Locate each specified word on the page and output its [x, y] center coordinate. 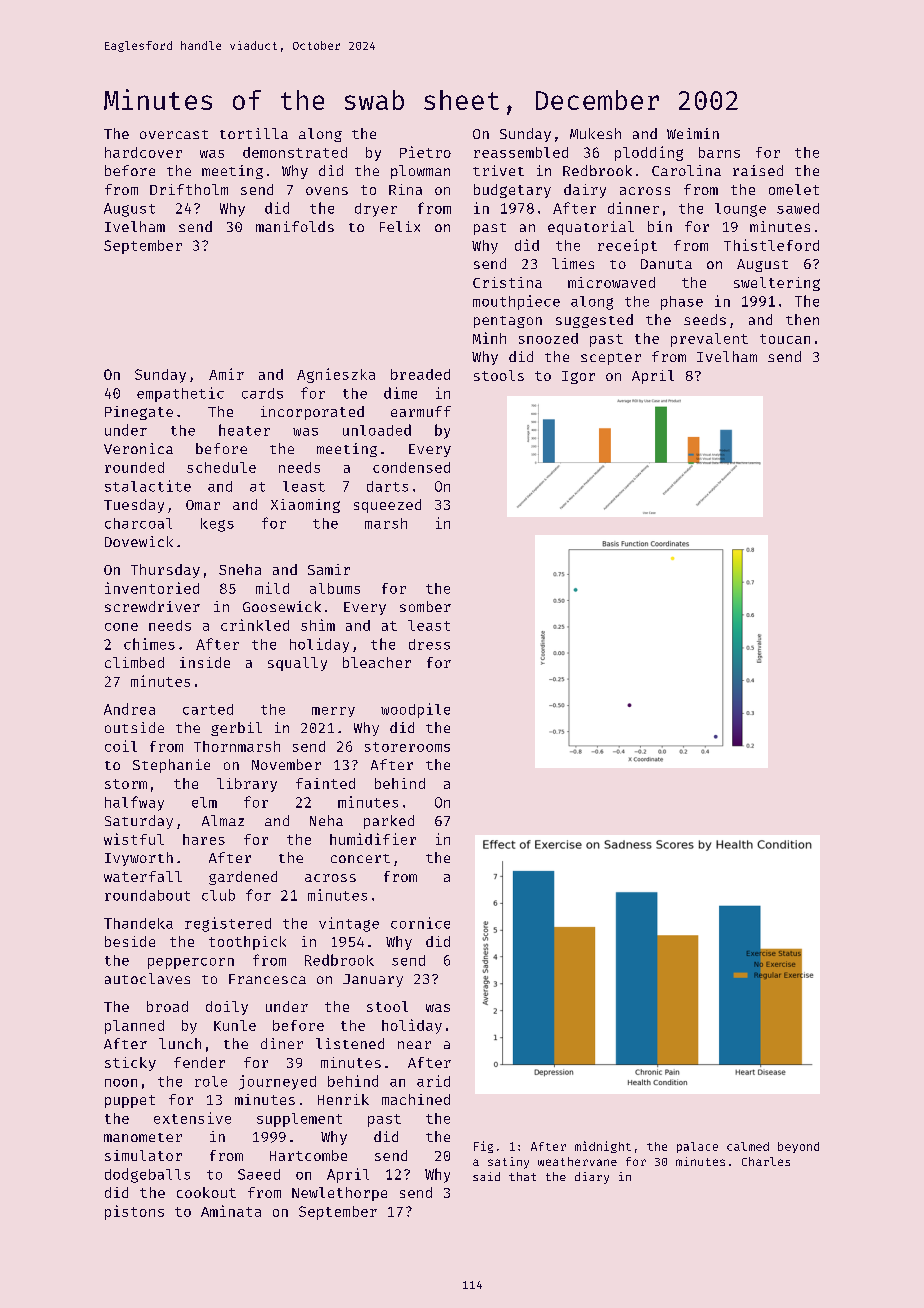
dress [429, 644]
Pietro [425, 152]
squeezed [387, 506]
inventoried [152, 588]
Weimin [693, 133]
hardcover [143, 152]
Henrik [343, 1099]
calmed [748, 1146]
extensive [192, 1118]
